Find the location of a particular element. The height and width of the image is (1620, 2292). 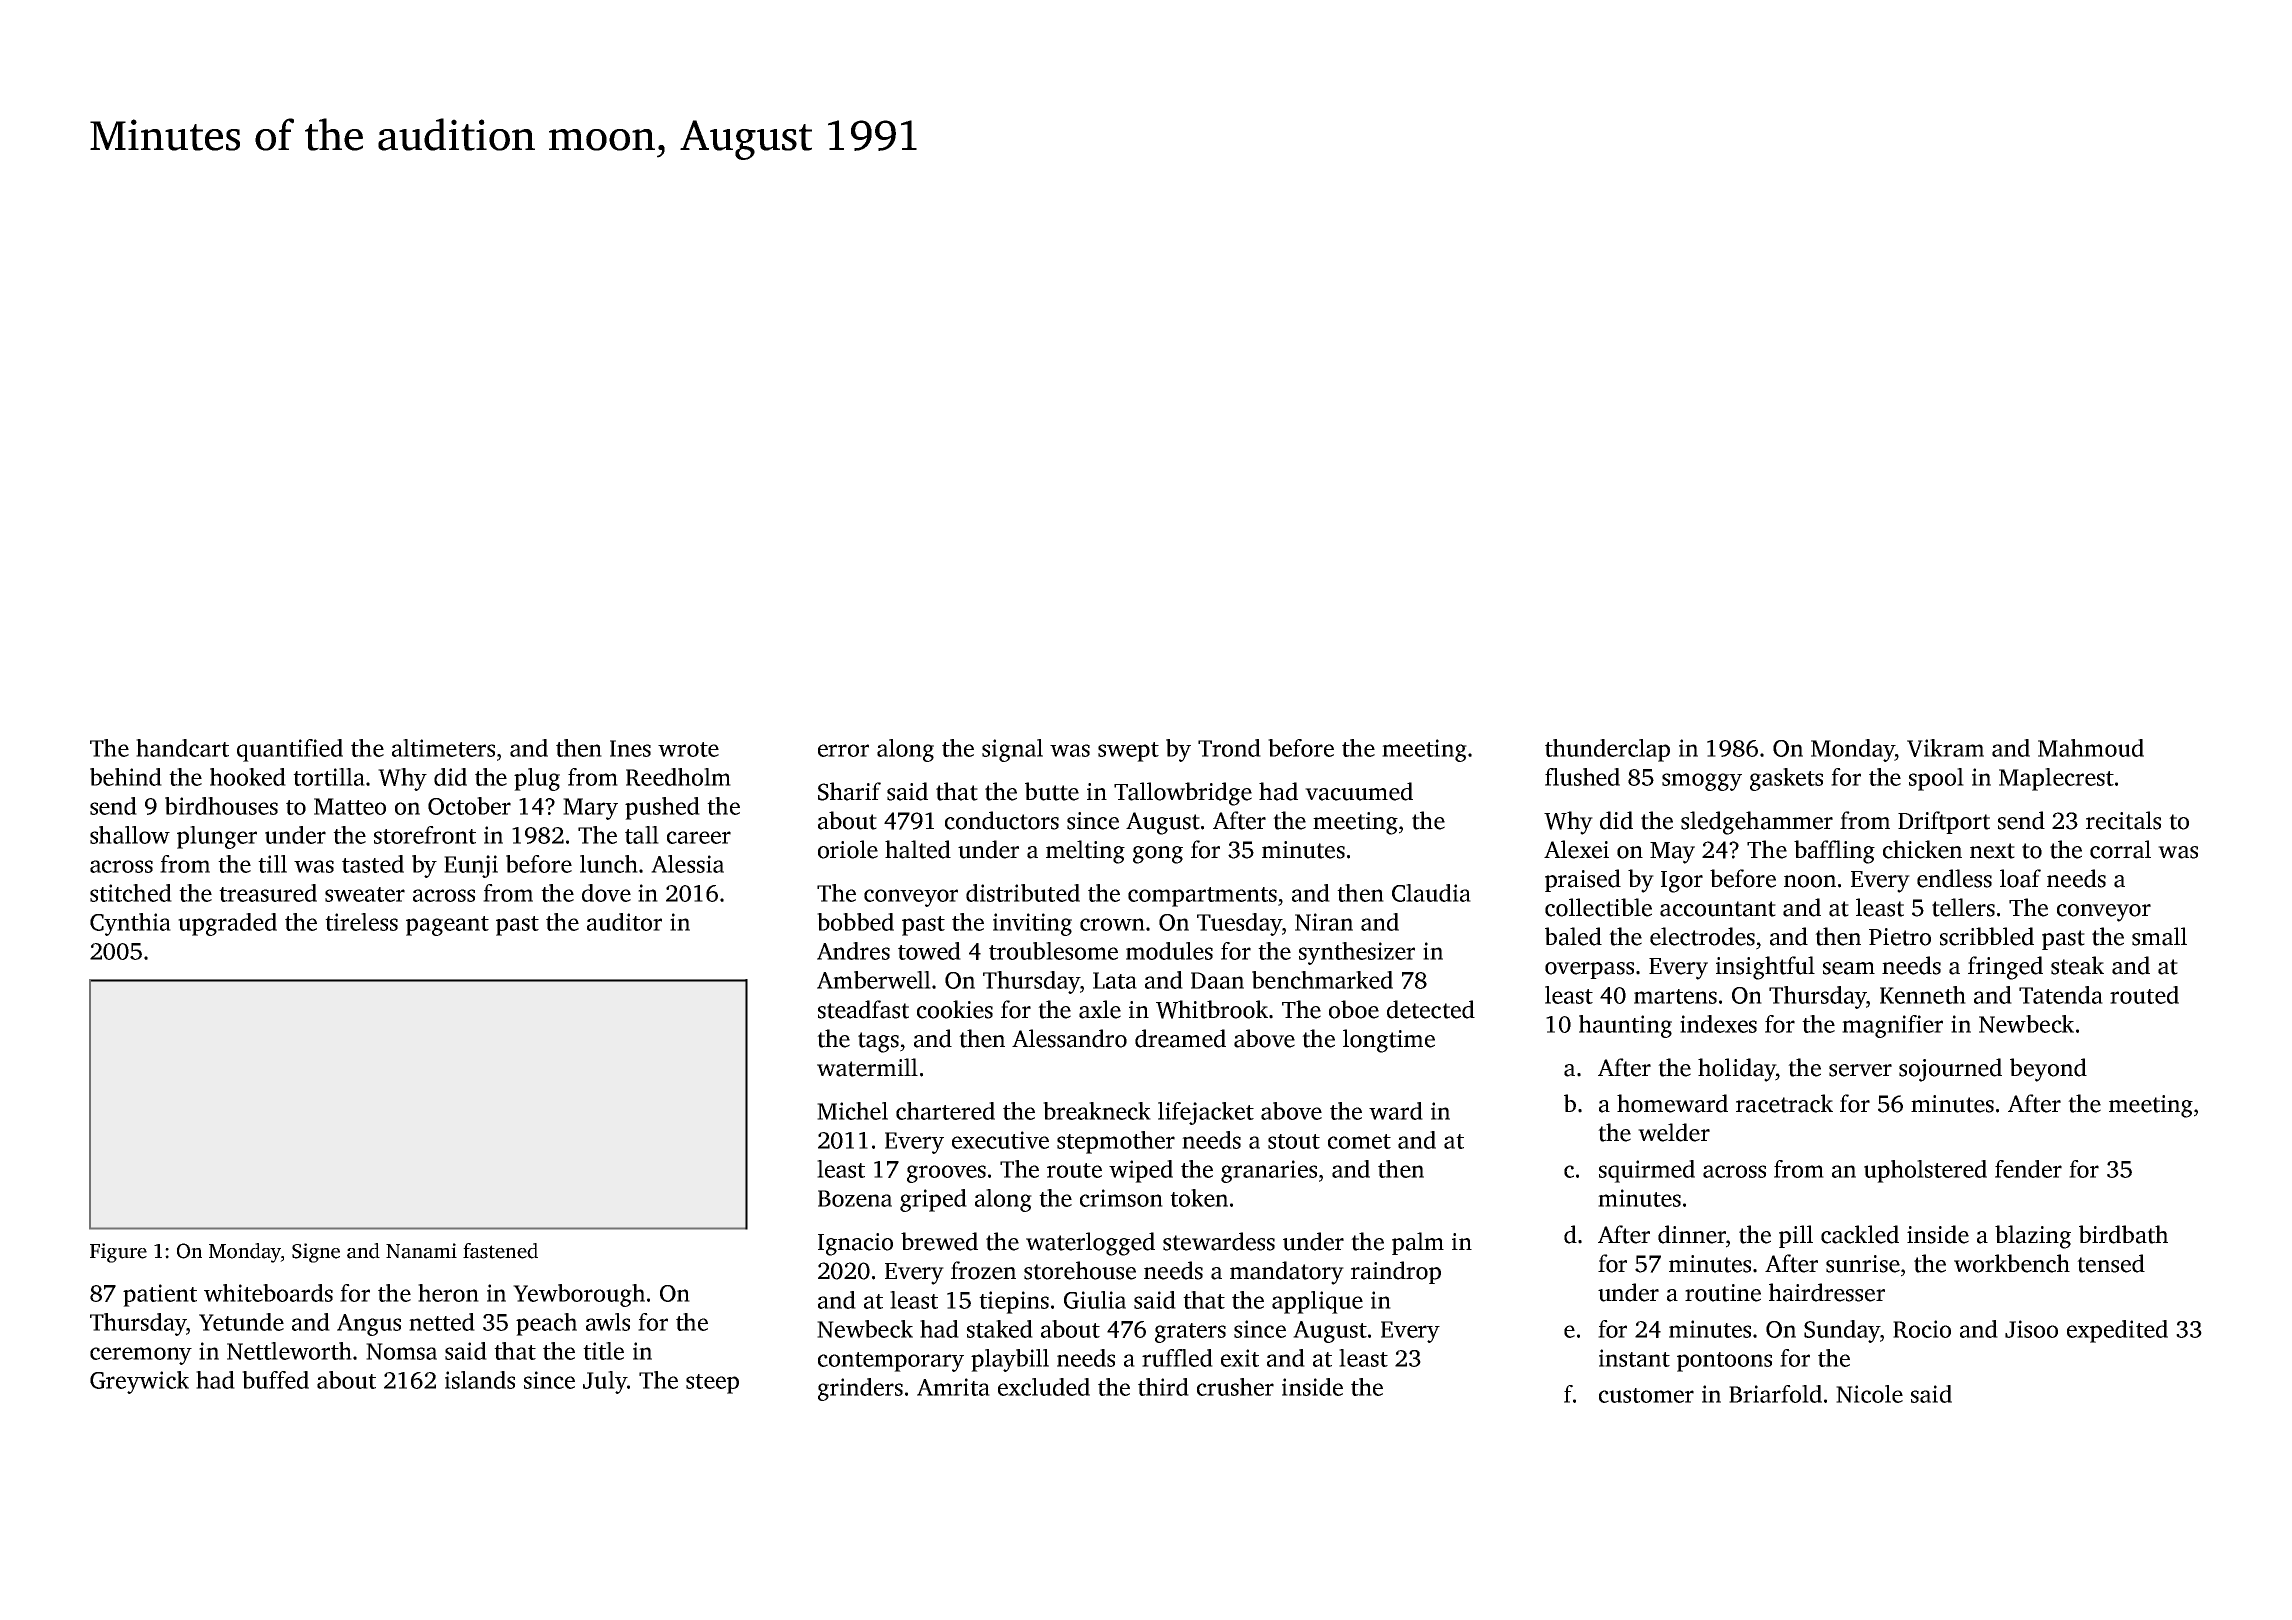

martens is located at coordinates (1675, 996).
